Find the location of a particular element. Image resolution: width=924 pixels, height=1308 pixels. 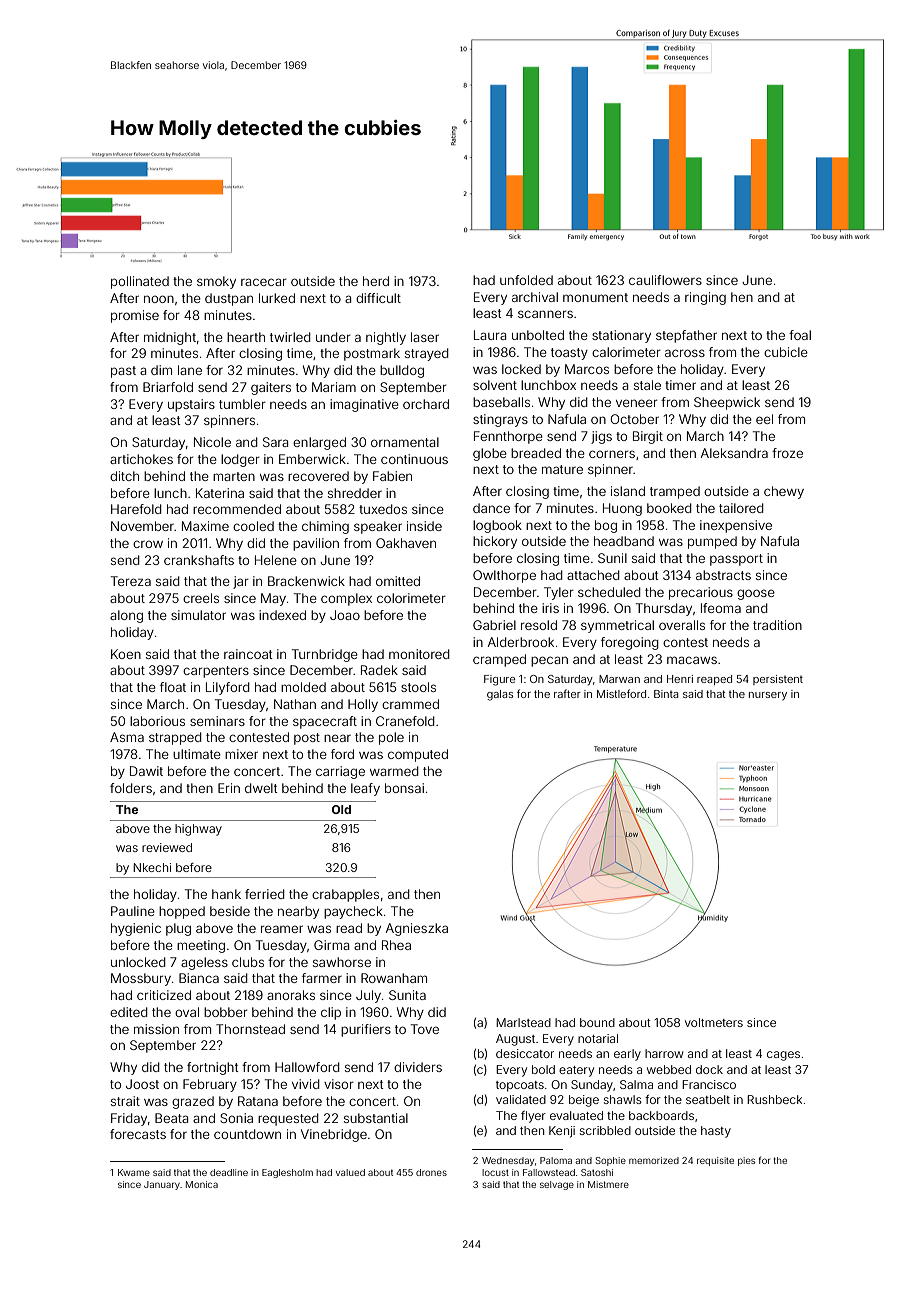

computed is located at coordinates (418, 755).
